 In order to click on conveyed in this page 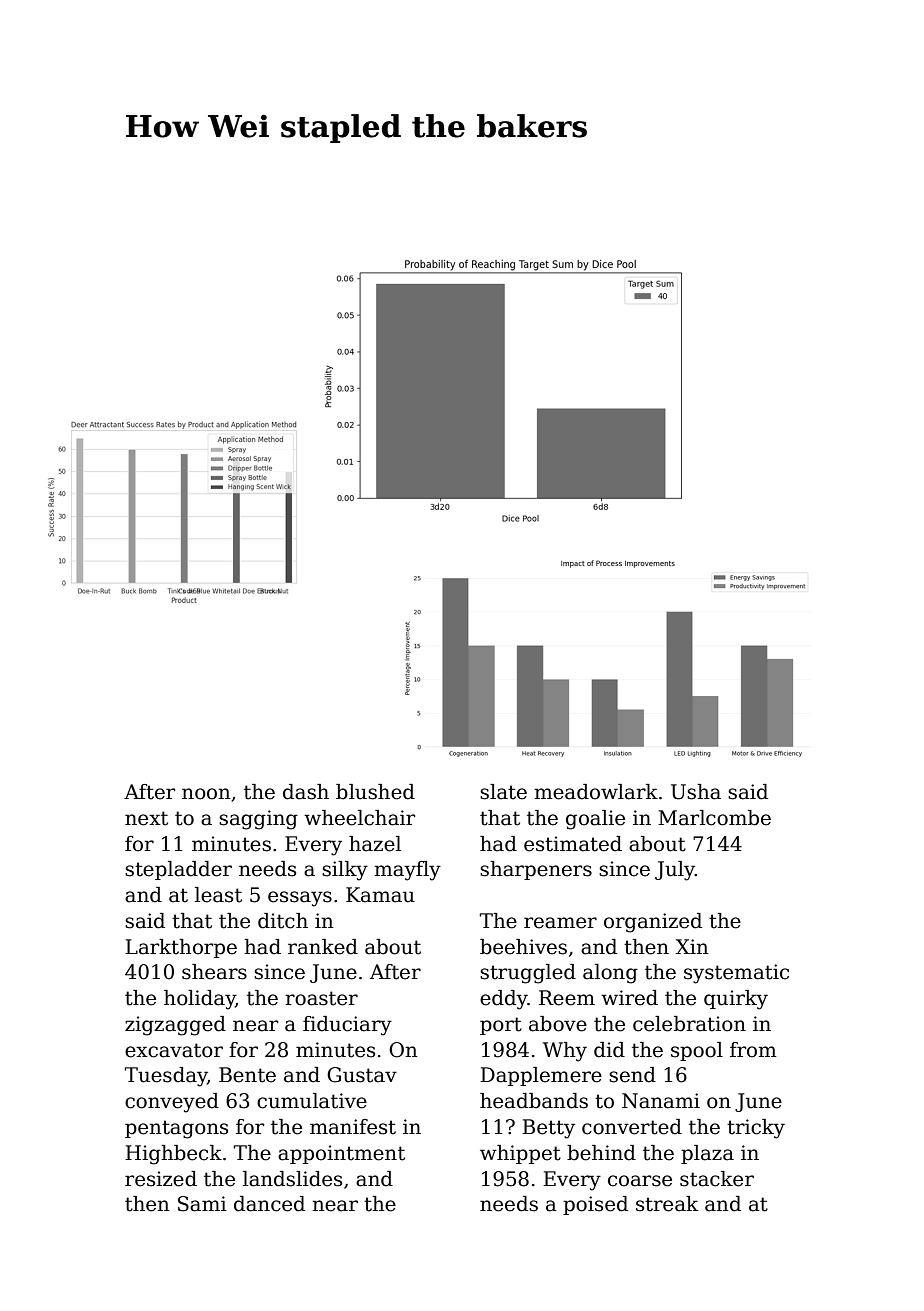, I will do `click(172, 1103)`.
